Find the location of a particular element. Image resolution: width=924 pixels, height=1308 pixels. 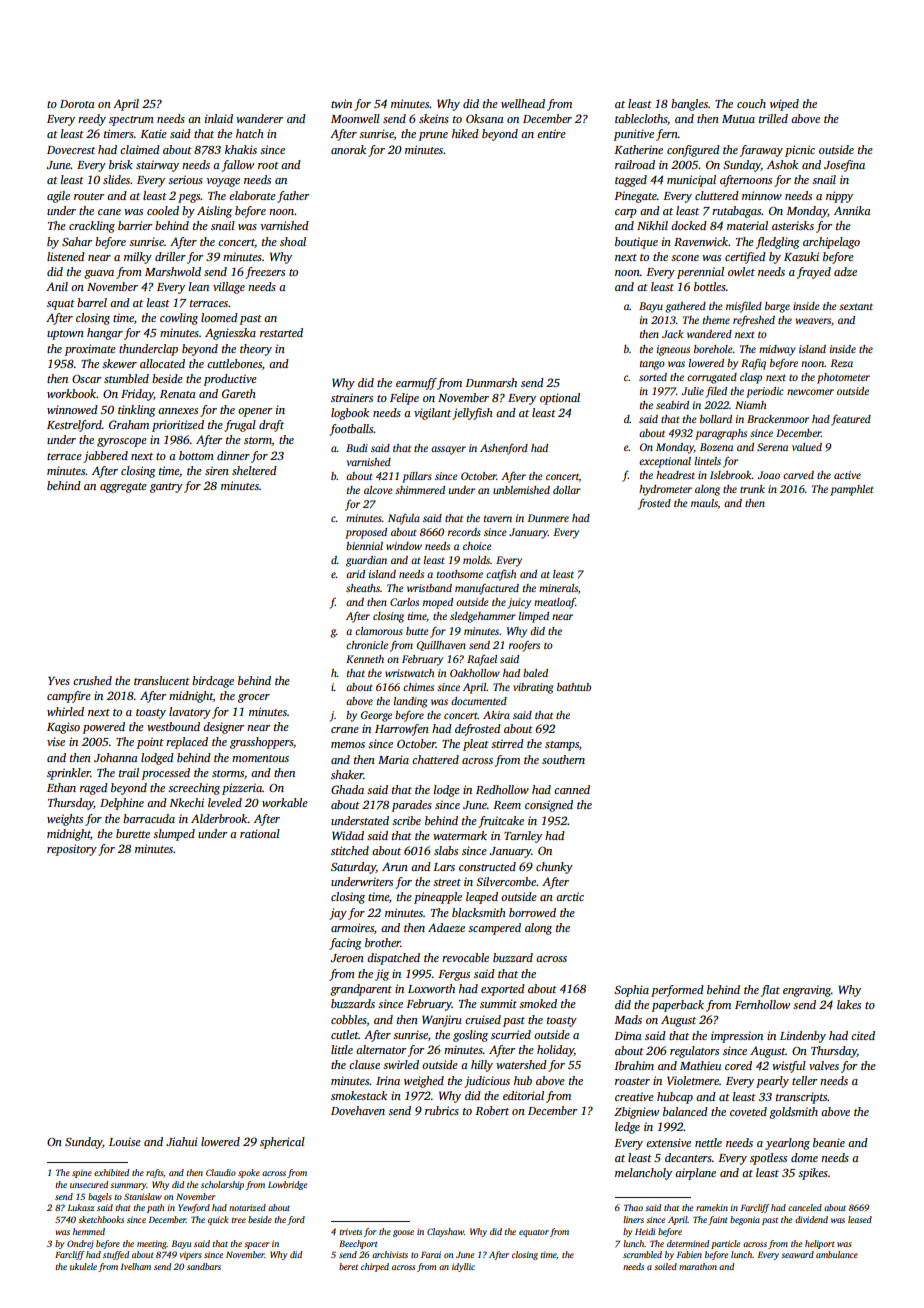

prune is located at coordinates (433, 136).
